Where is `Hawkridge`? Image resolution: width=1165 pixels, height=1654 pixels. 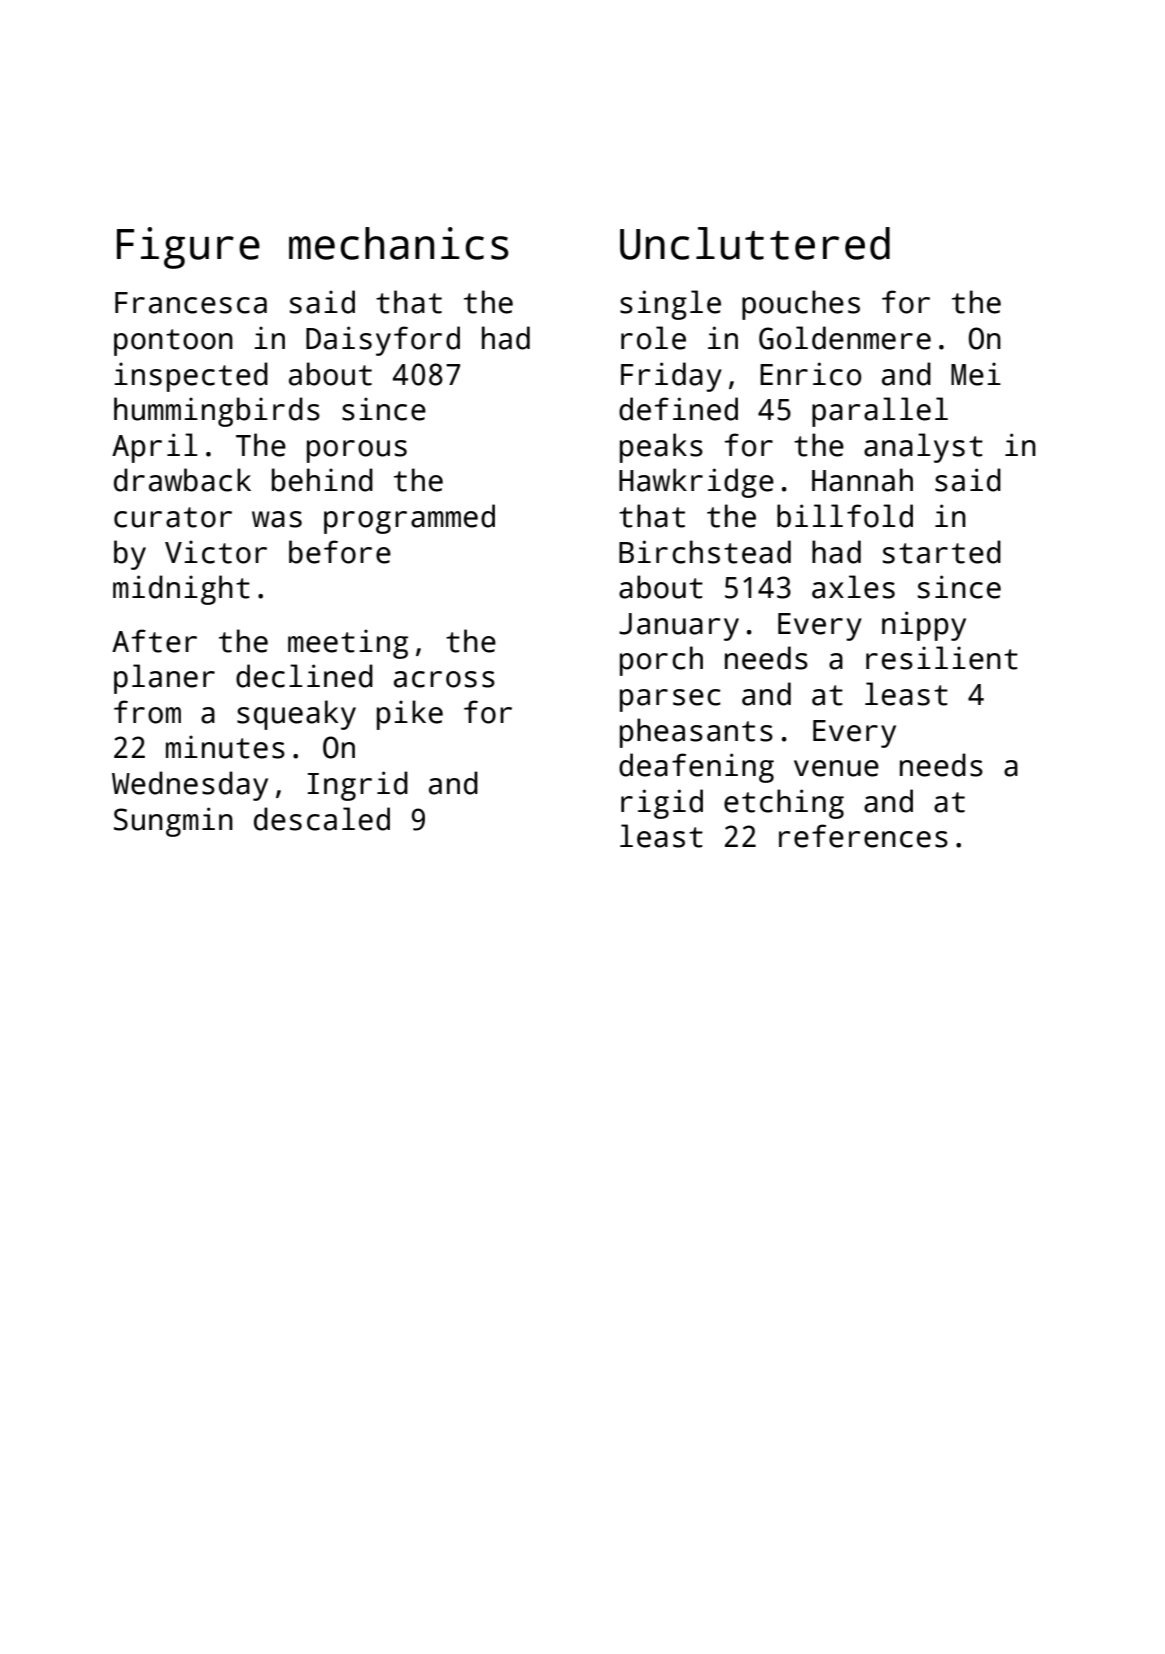 Hawkridge is located at coordinates (696, 483).
